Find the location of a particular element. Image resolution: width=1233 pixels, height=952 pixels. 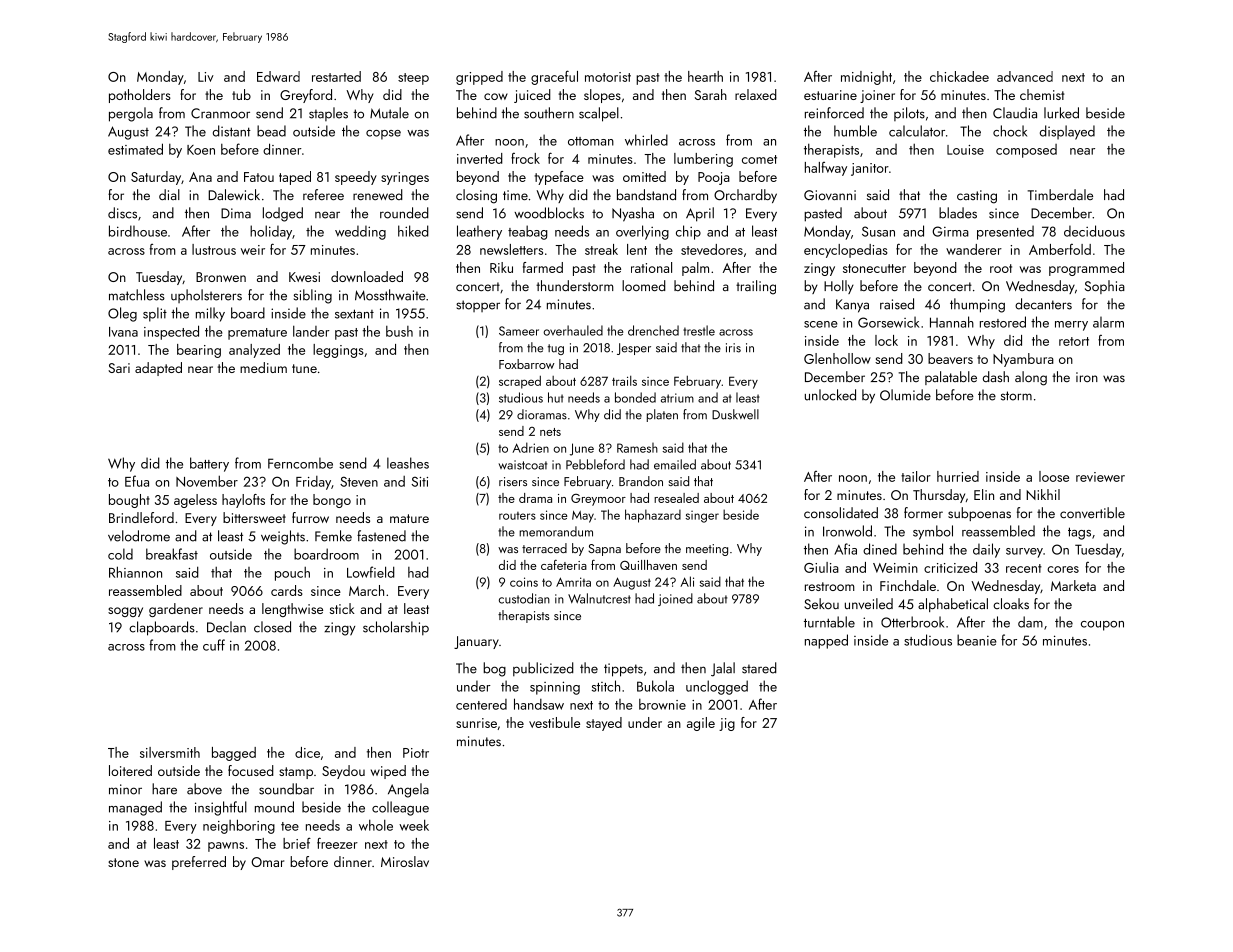

stared is located at coordinates (759, 668).
